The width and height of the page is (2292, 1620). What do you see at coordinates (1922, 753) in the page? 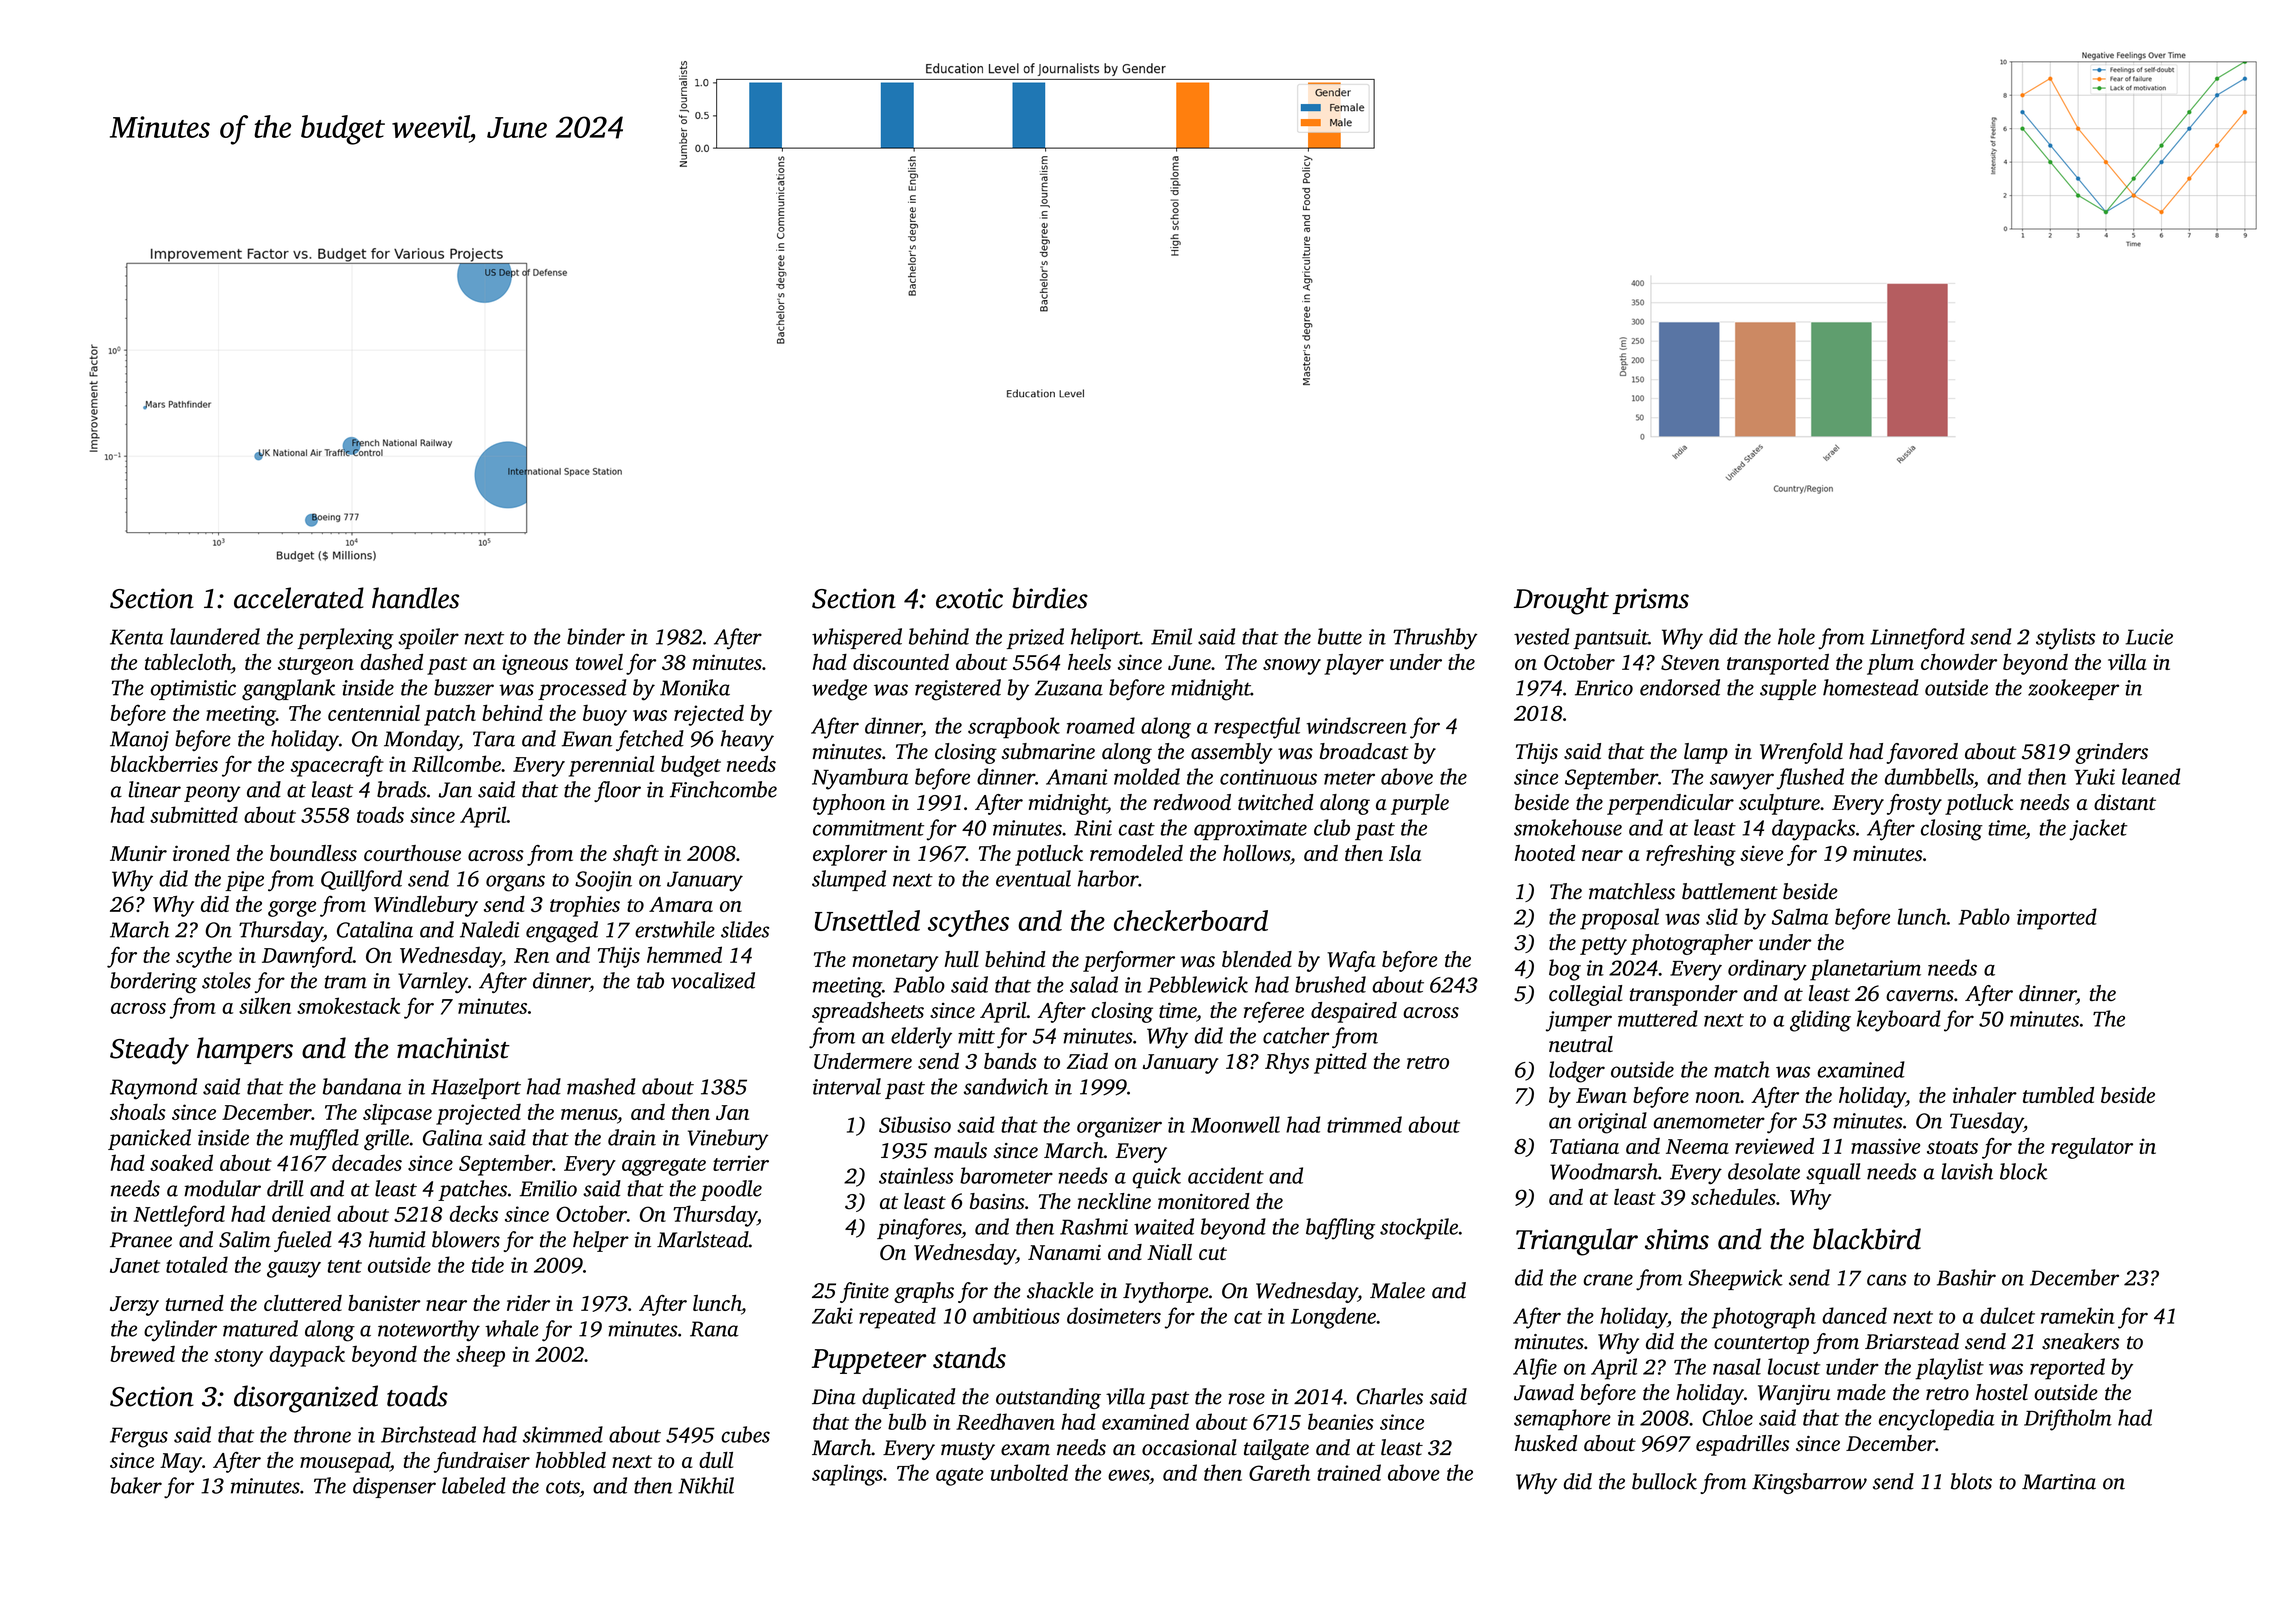
I see `favored` at bounding box center [1922, 753].
